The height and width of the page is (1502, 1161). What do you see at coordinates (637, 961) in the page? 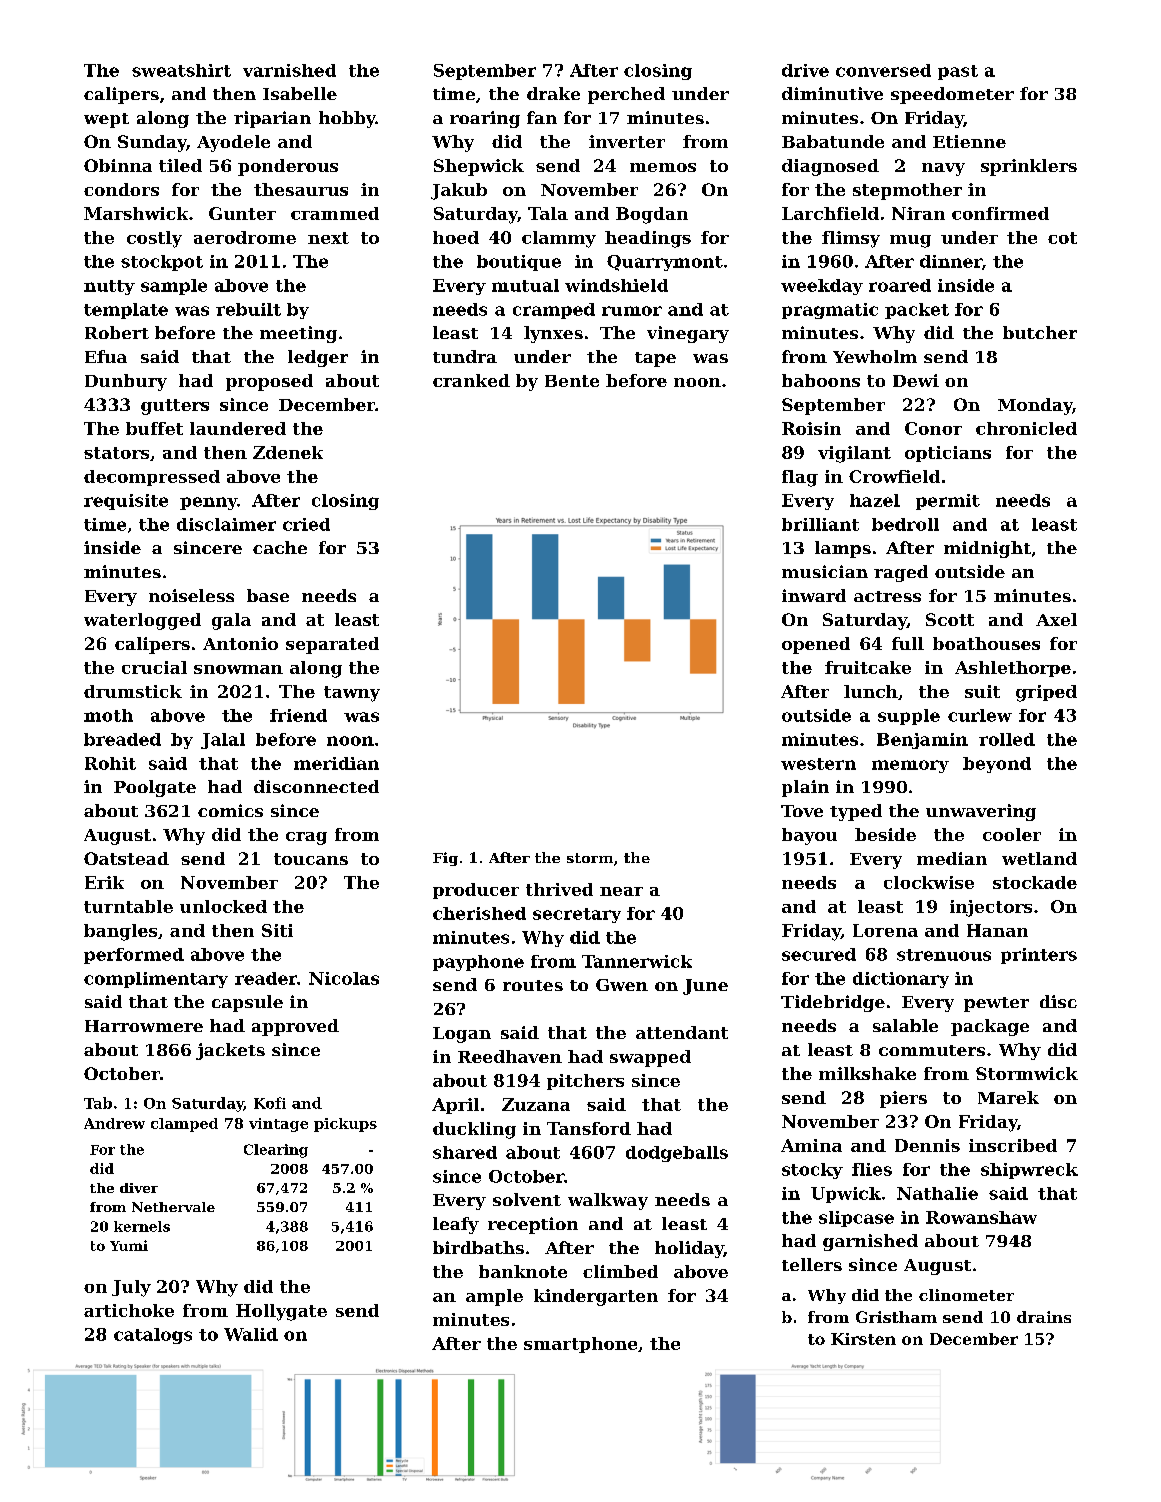
I see `Tannerwick` at bounding box center [637, 961].
